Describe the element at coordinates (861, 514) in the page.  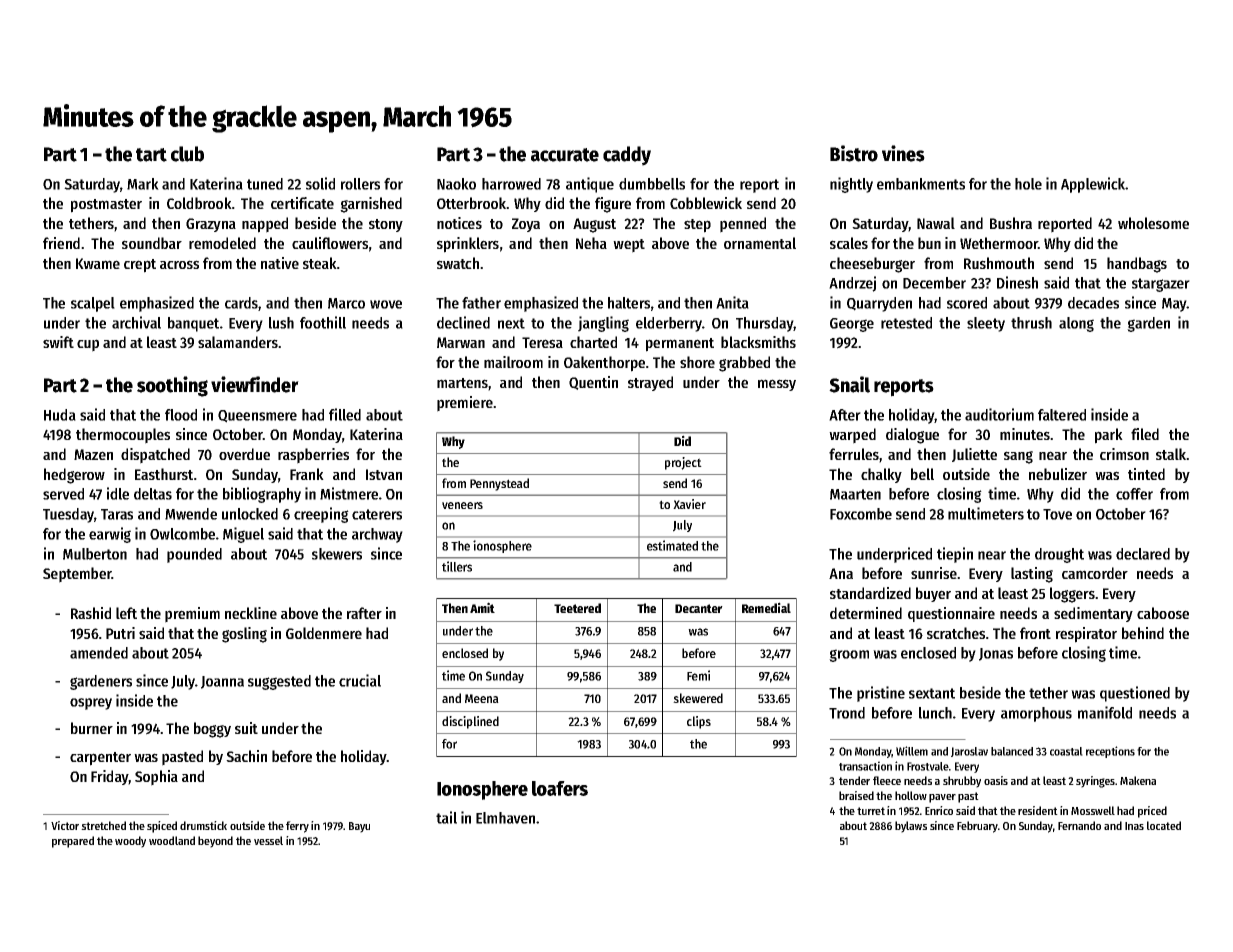
I see `Foxcombe` at that location.
